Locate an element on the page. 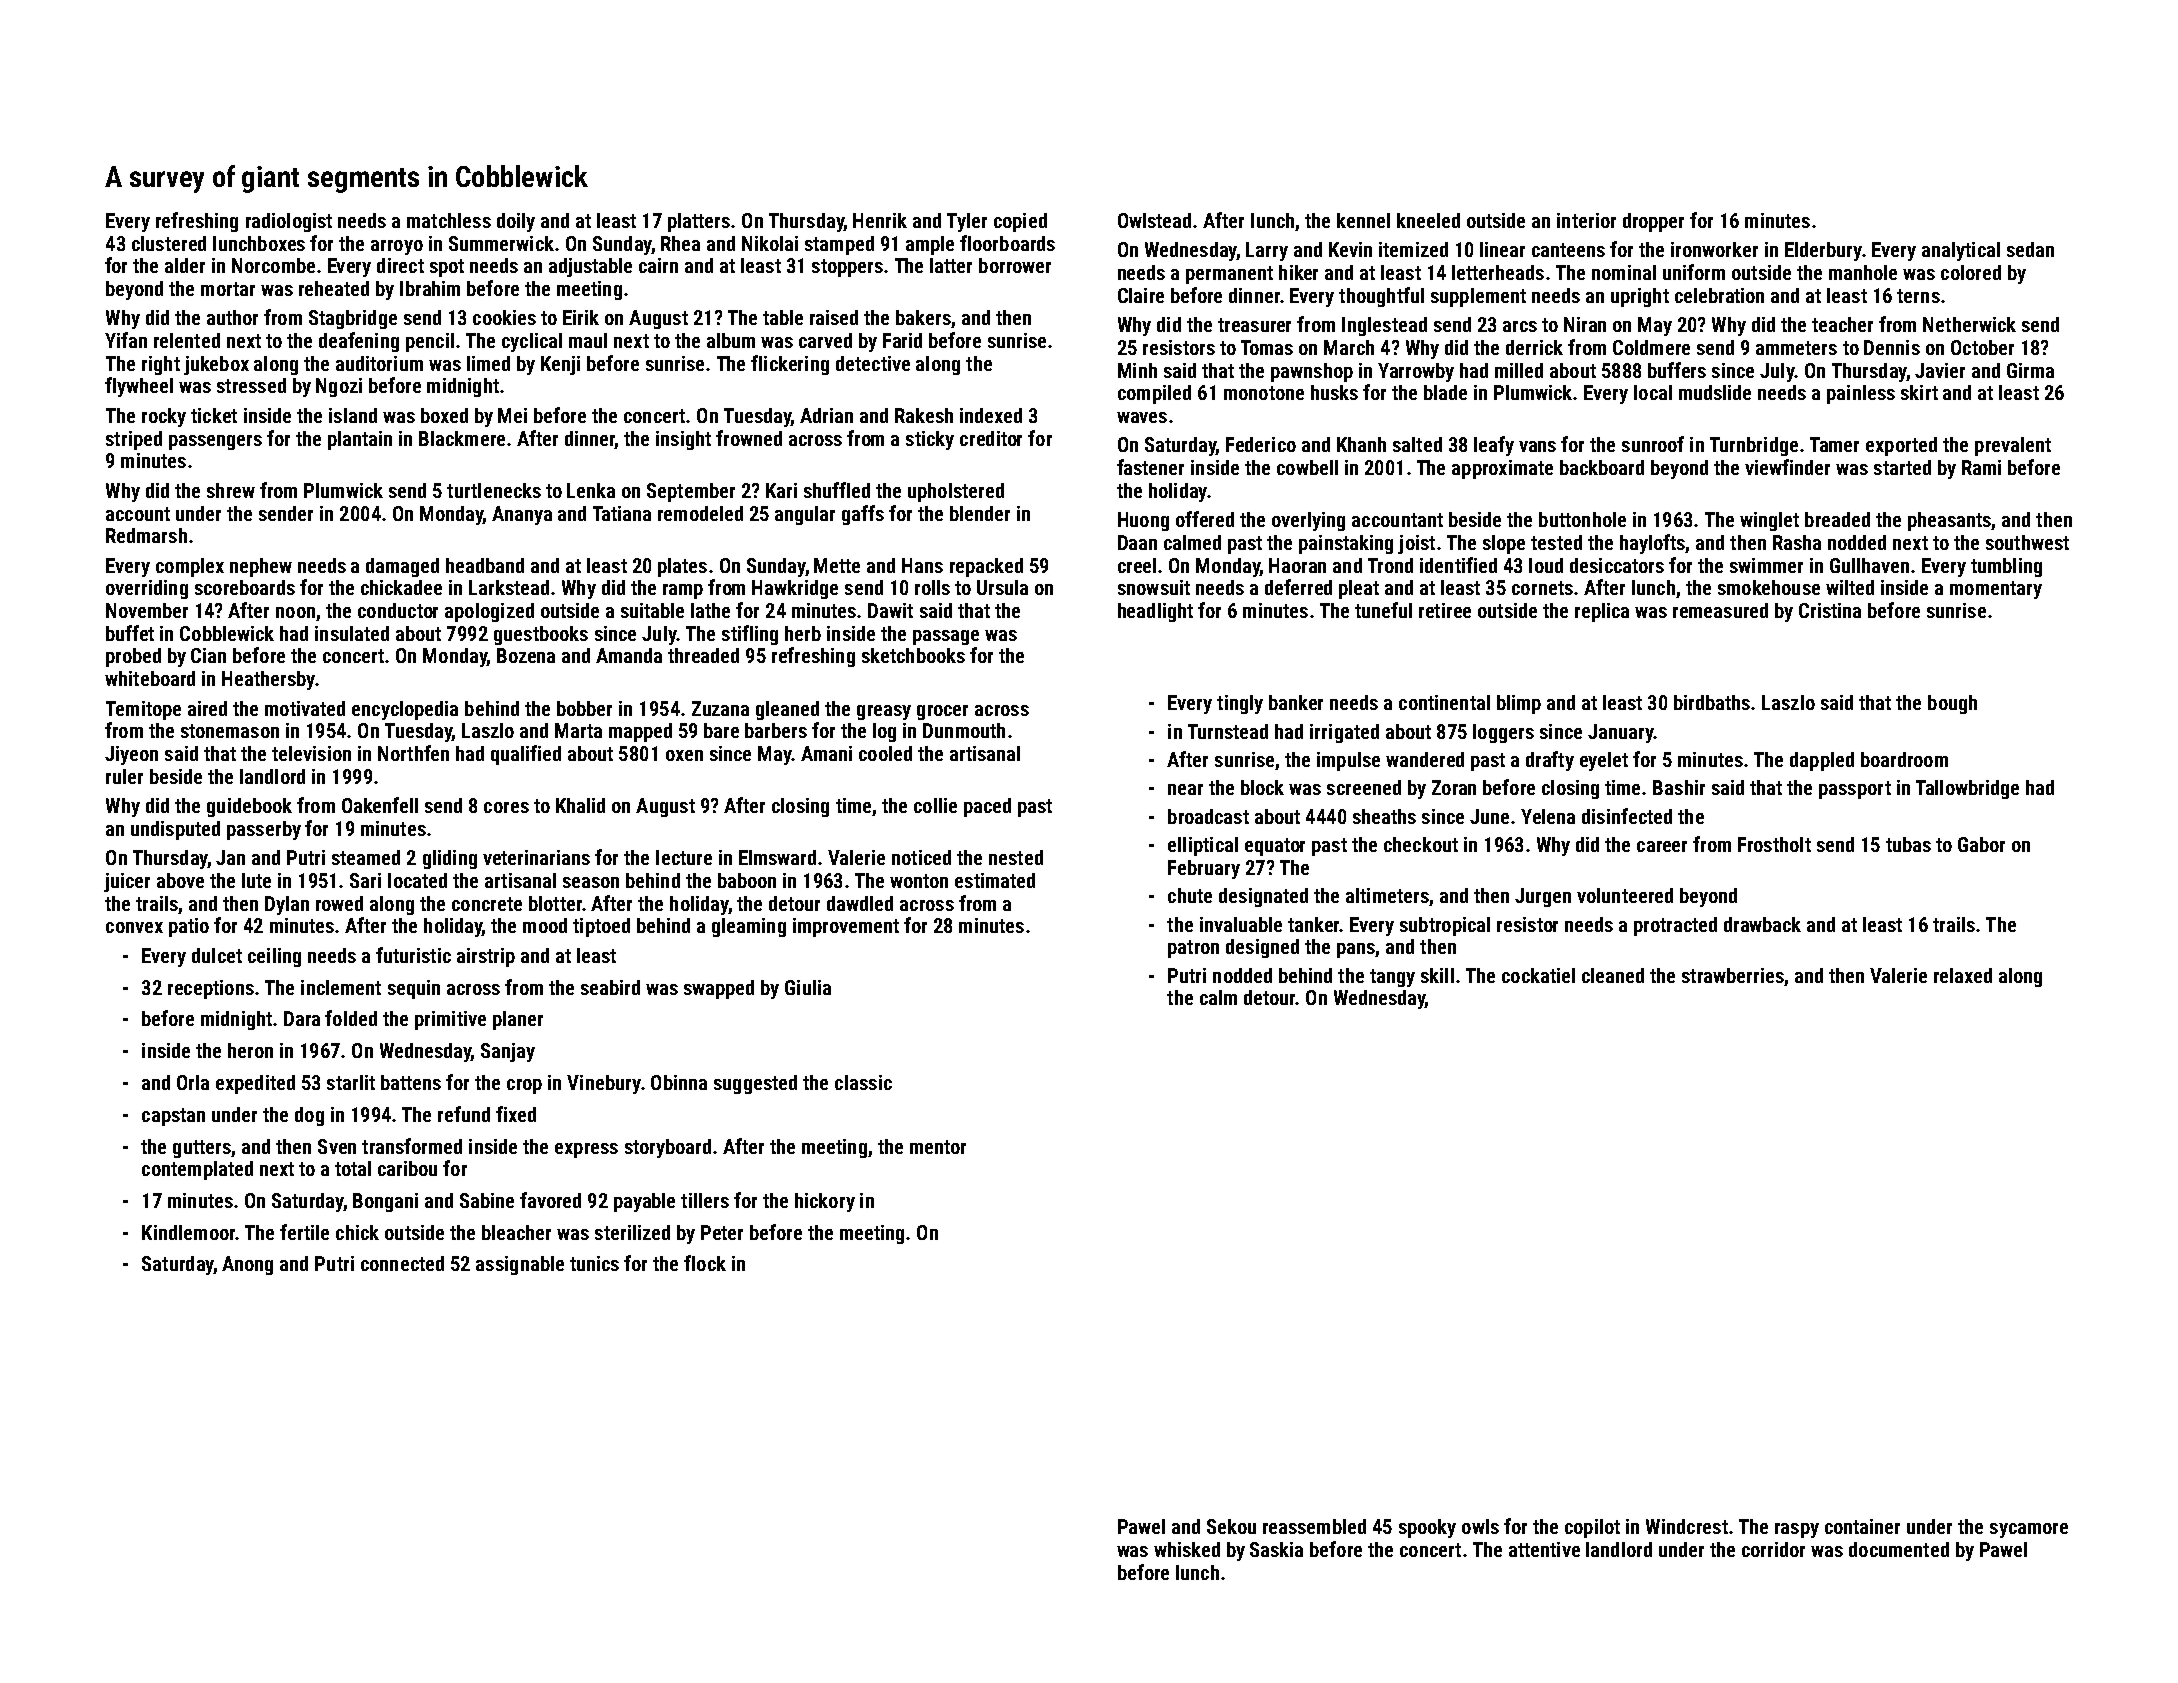 The width and height of the document is (2178, 1683). Khalid is located at coordinates (580, 805).
